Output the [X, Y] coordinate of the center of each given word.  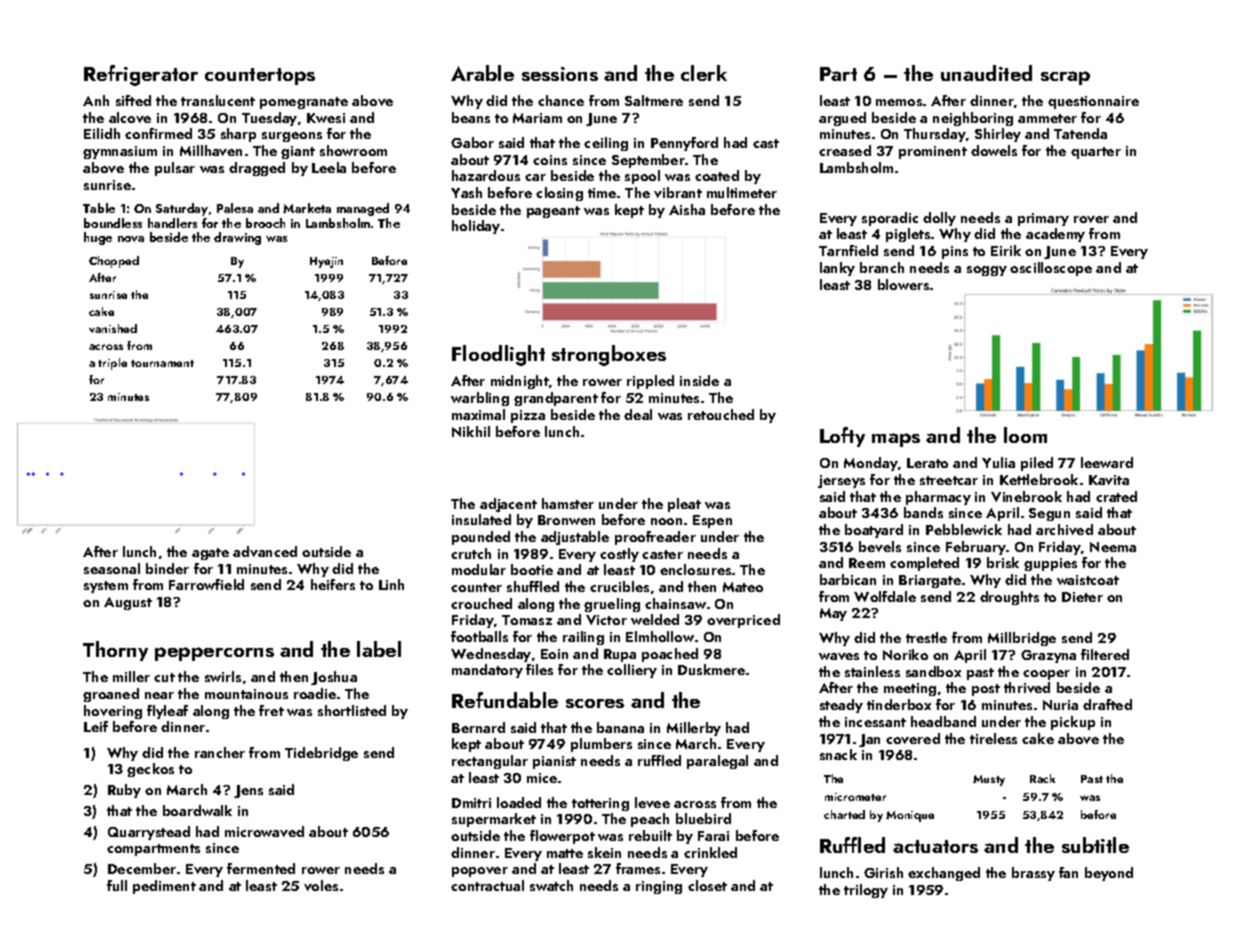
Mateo [743, 587]
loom [1025, 435]
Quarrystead [149, 833]
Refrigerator [141, 75]
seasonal [112, 568]
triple [112, 364]
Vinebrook [1026, 496]
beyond [1109, 874]
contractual [487, 885]
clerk [704, 73]
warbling [480, 399]
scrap [1065, 78]
